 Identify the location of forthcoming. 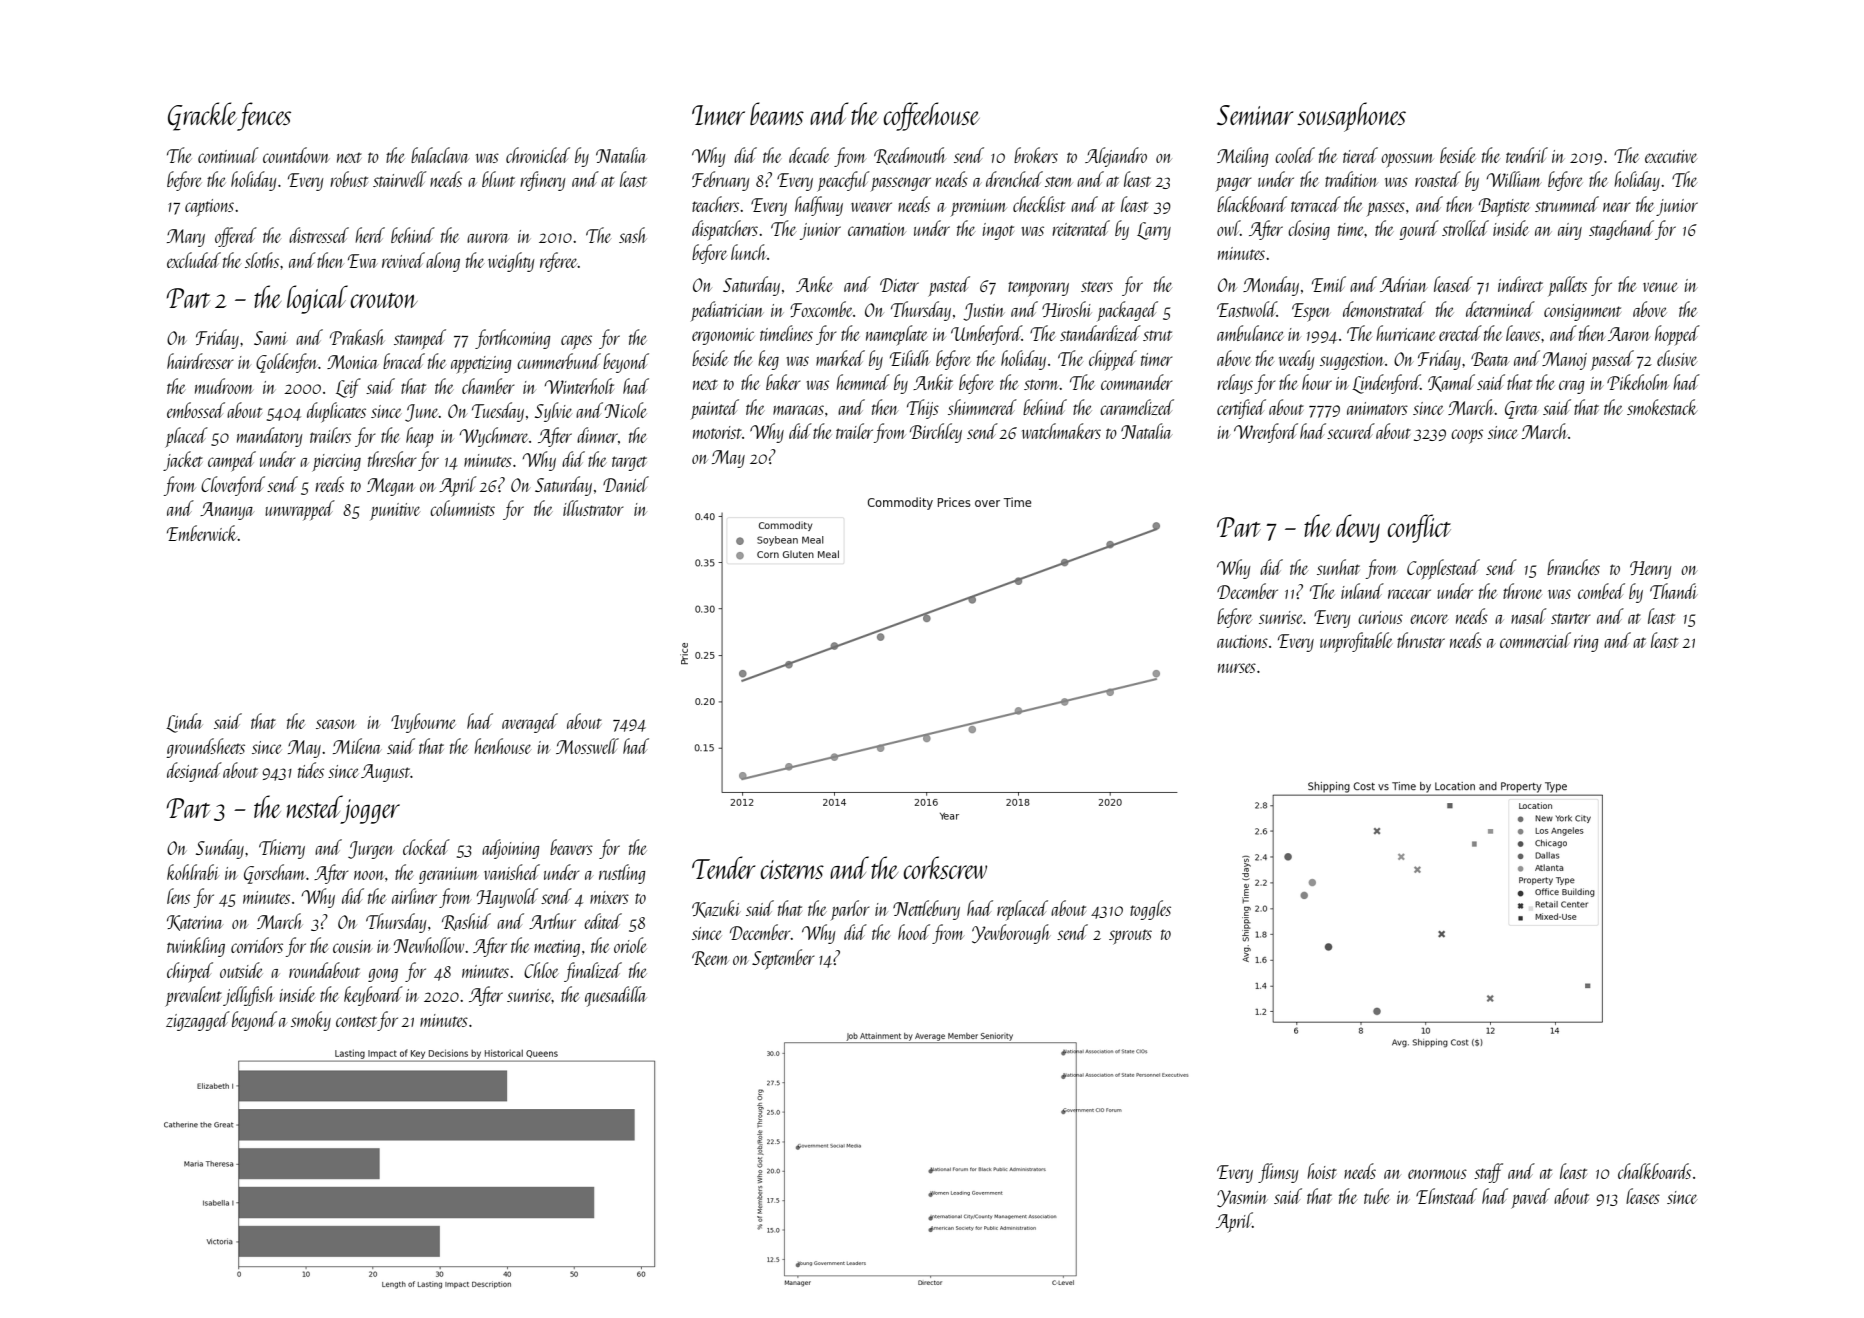
(512, 339).
